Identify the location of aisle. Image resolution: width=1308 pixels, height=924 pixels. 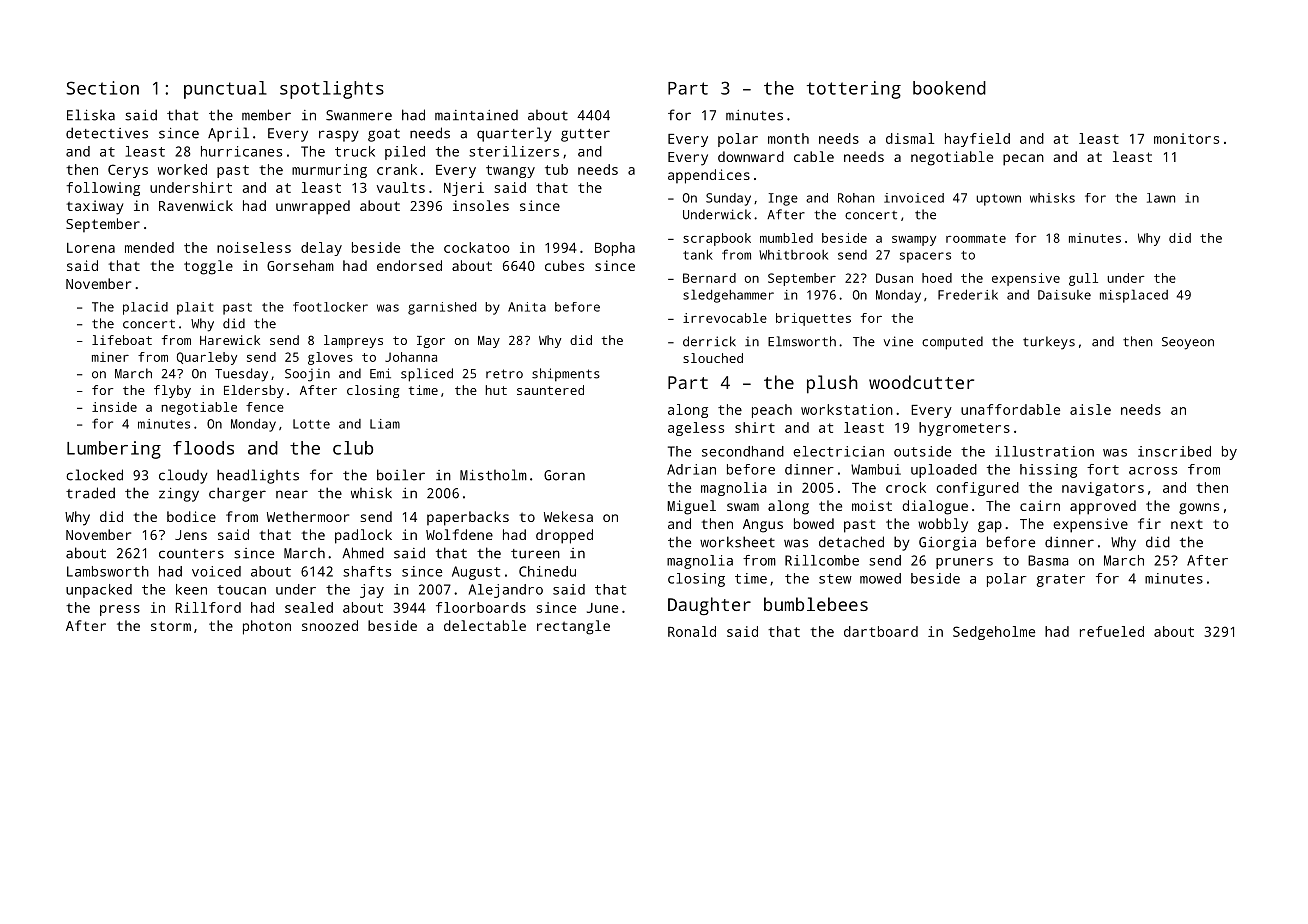
(1090, 409).
